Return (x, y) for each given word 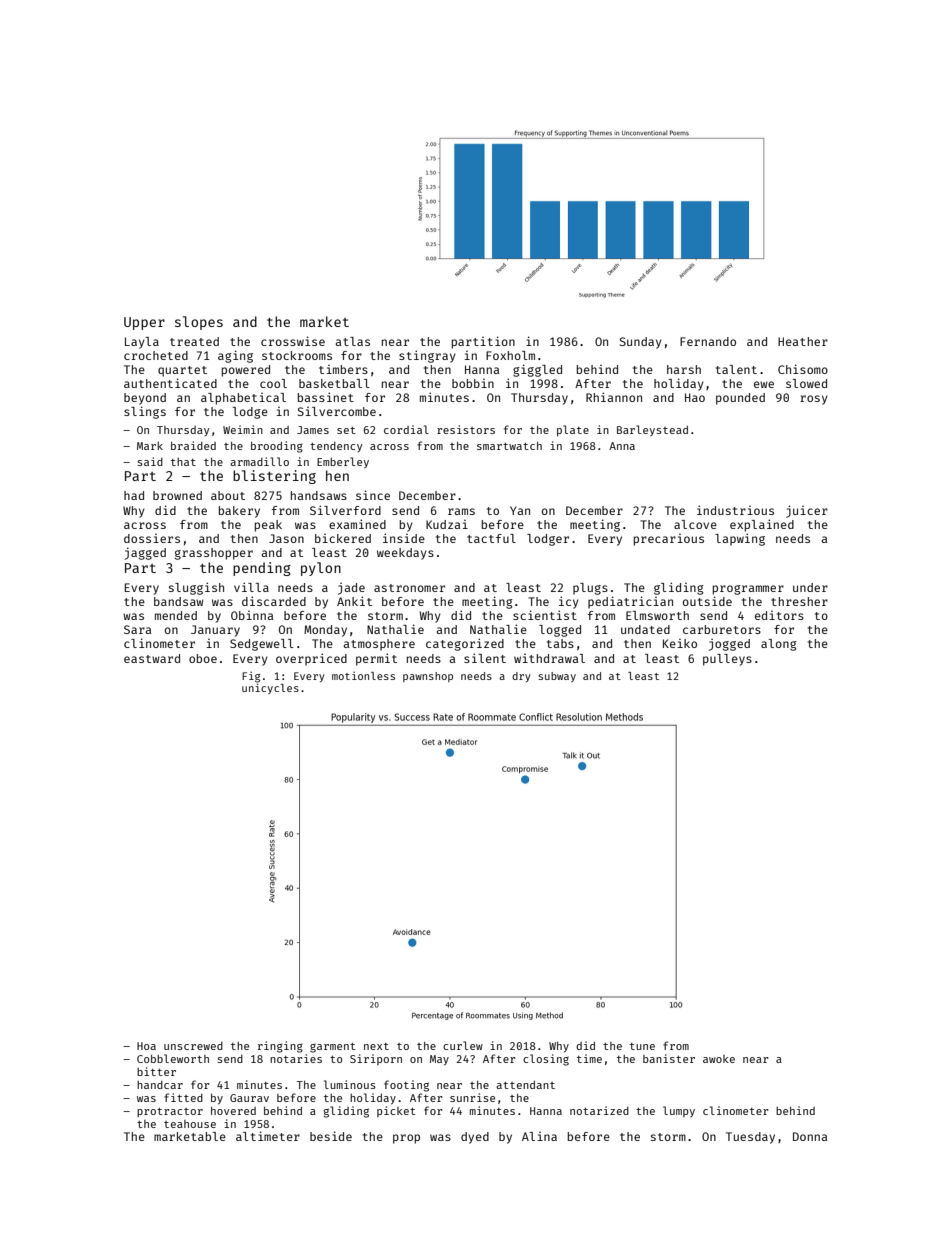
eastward (152, 658)
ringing (280, 1047)
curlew (463, 1045)
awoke (719, 1059)
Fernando (708, 341)
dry (521, 677)
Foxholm (510, 355)
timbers (343, 369)
